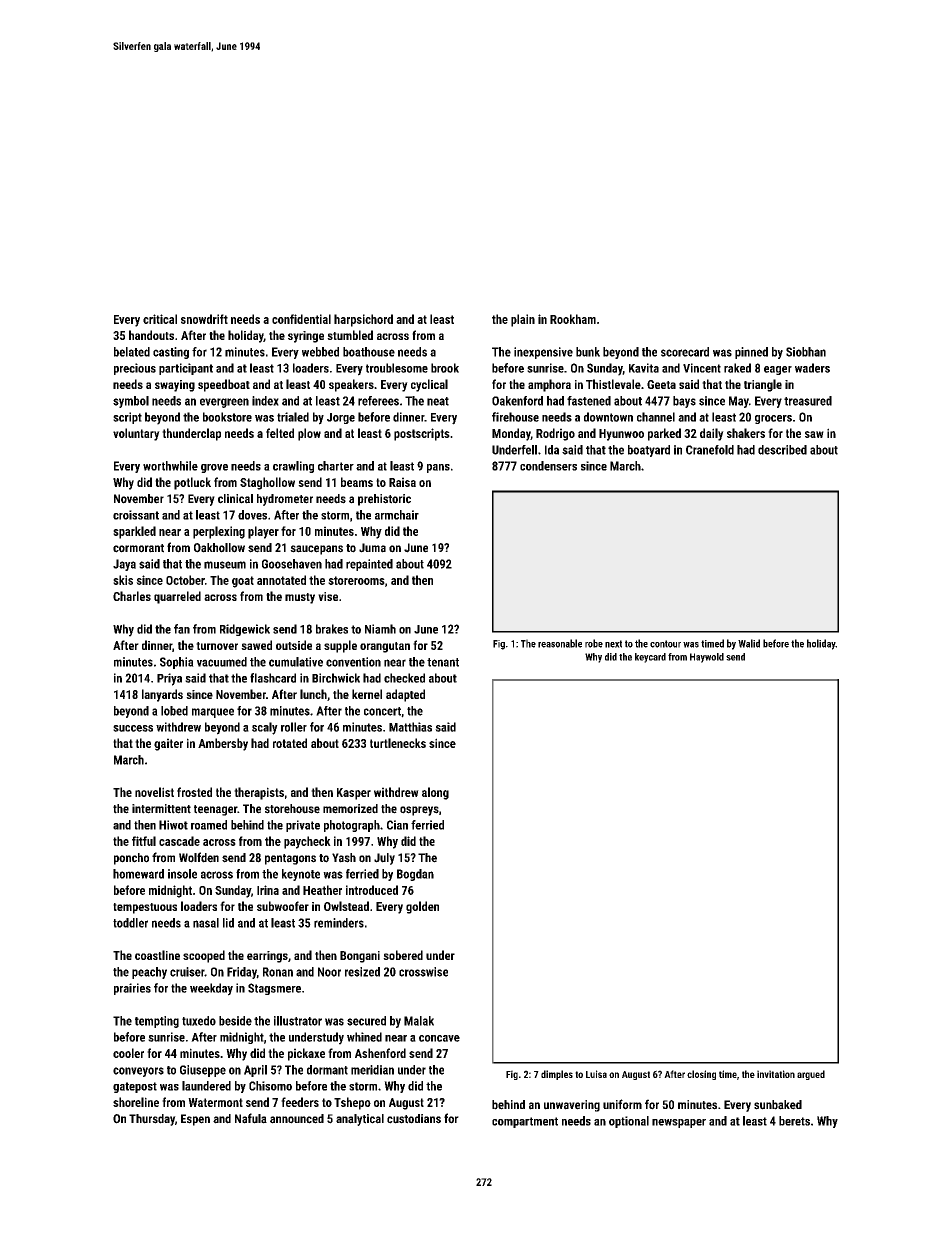 The image size is (952, 1233). What do you see at coordinates (152, 1120) in the image?
I see `Thursday` at bounding box center [152, 1120].
